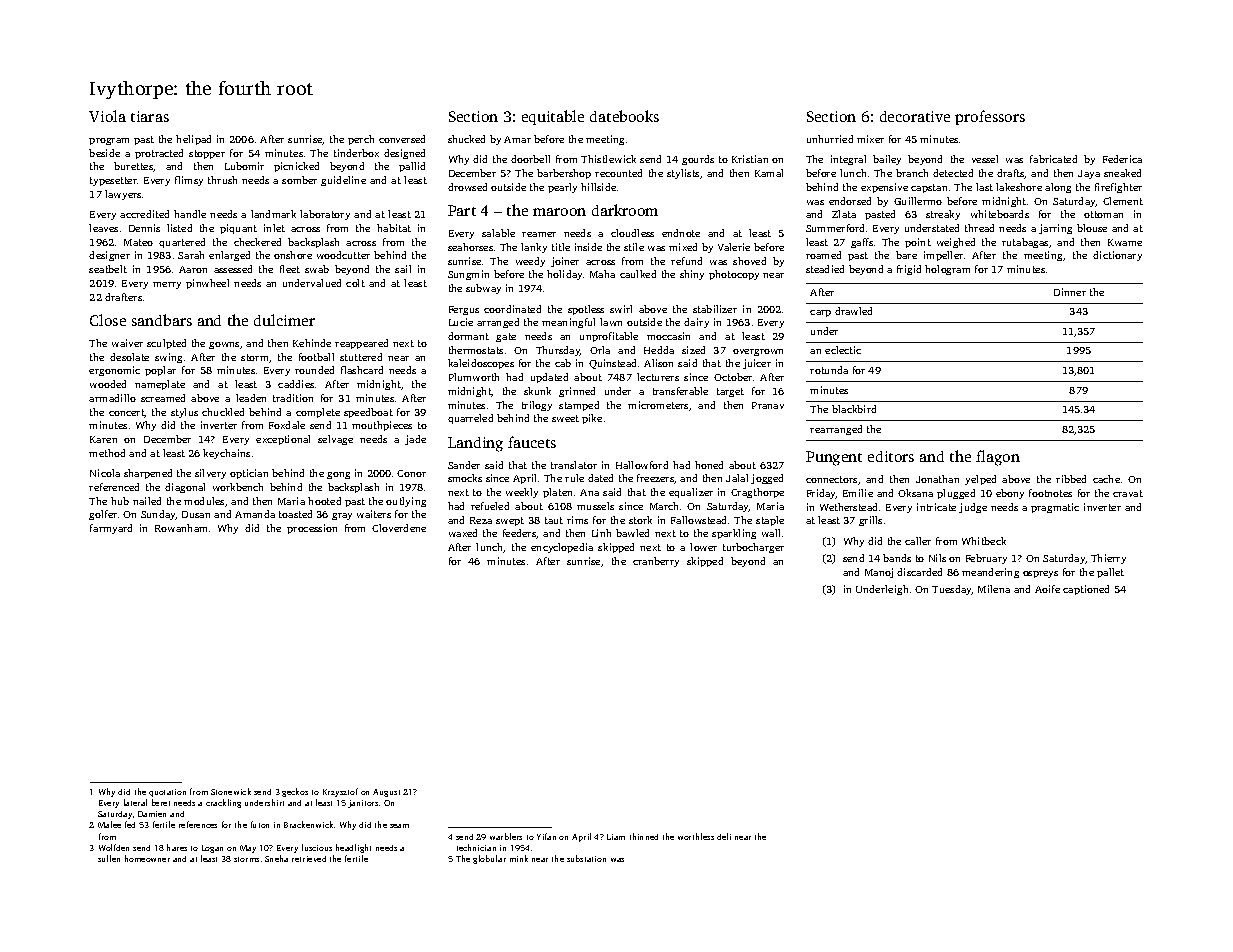 The height and width of the document is (952, 1233). I want to click on toasted, so click(295, 514).
